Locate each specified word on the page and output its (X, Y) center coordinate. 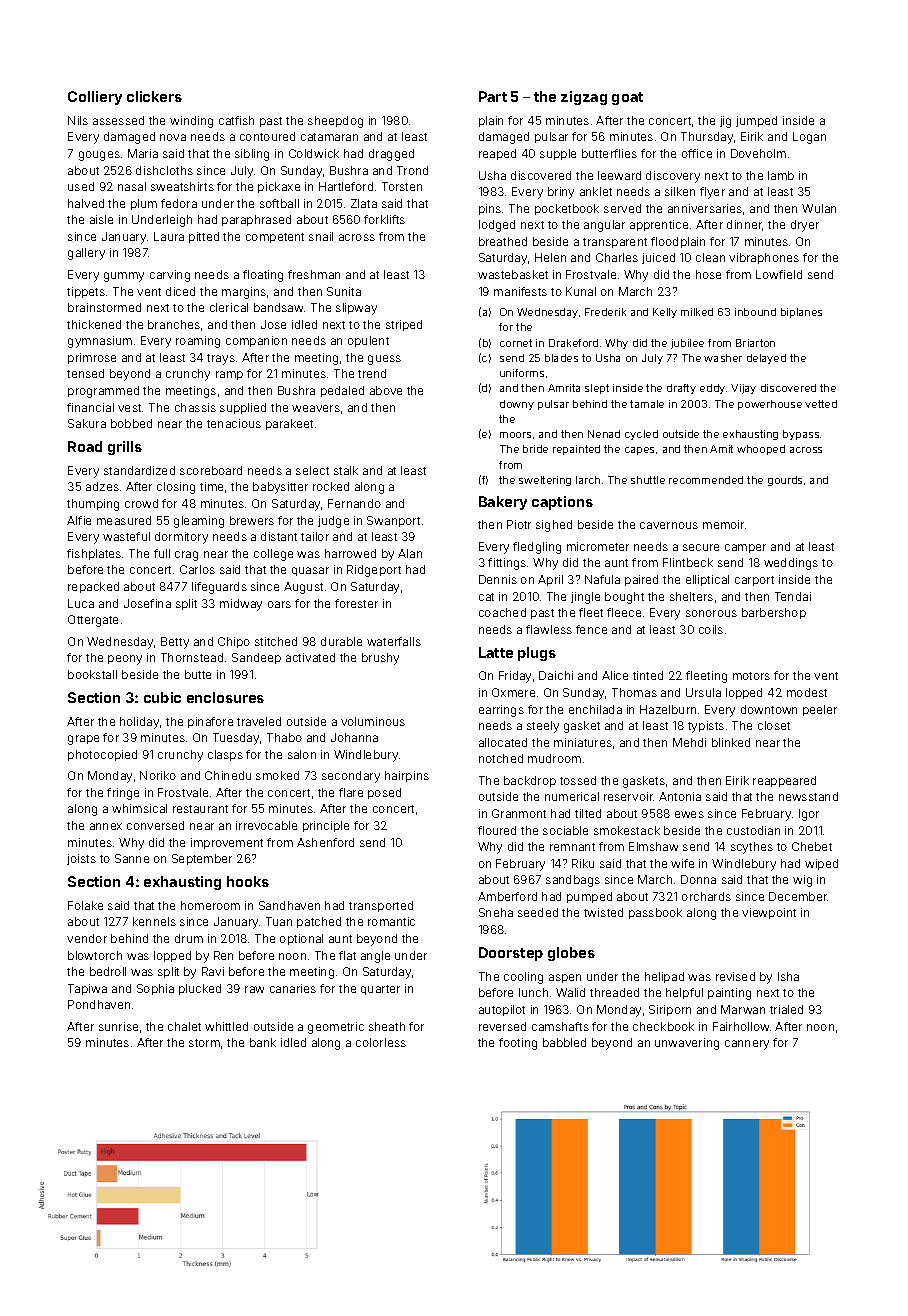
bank (263, 1042)
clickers (154, 96)
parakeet (289, 424)
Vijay (743, 389)
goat (627, 98)
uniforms (522, 373)
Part (493, 96)
